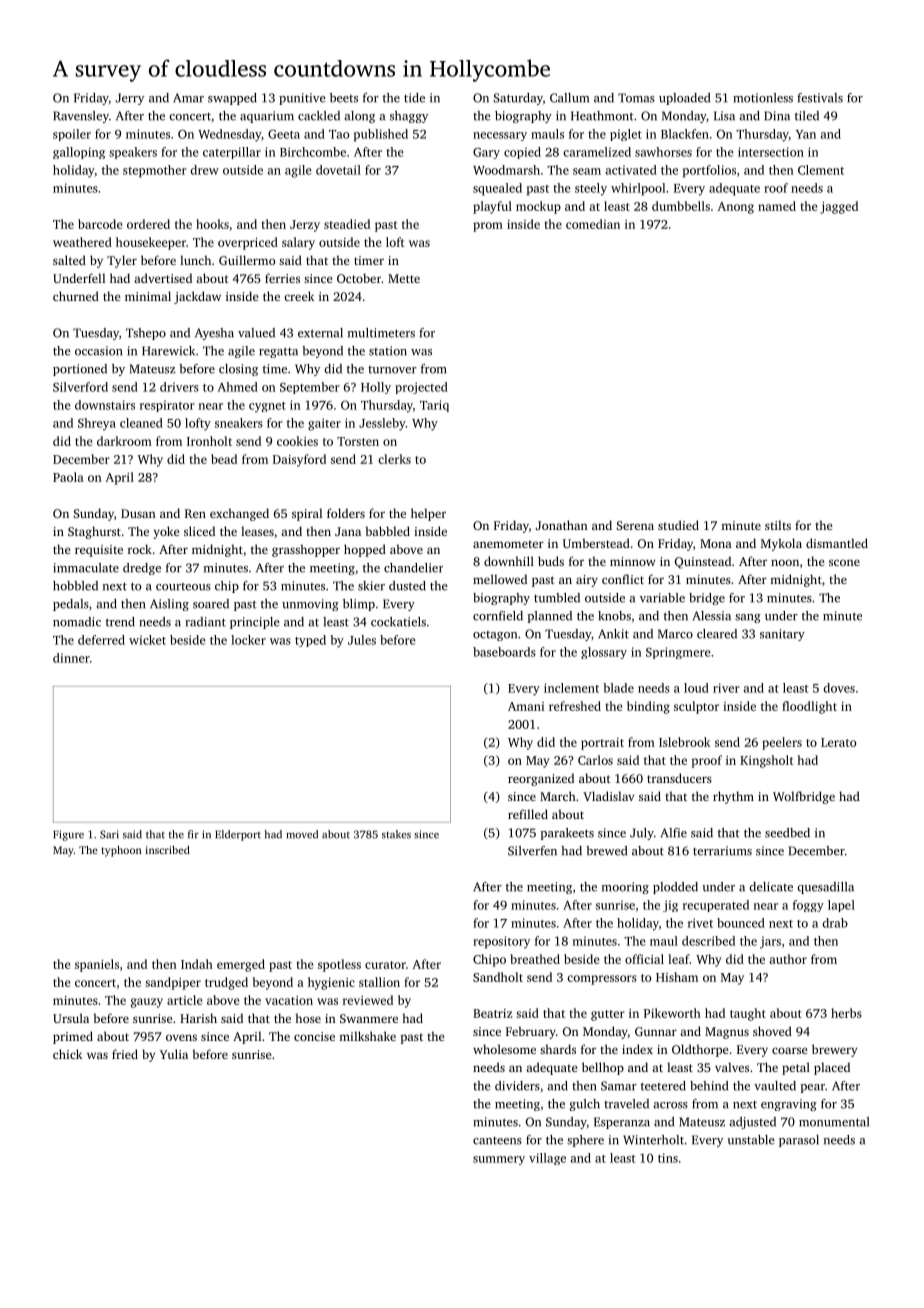 Image resolution: width=924 pixels, height=1308 pixels. Describe the element at coordinates (100, 224) in the screenshot. I see `barcode` at that location.
